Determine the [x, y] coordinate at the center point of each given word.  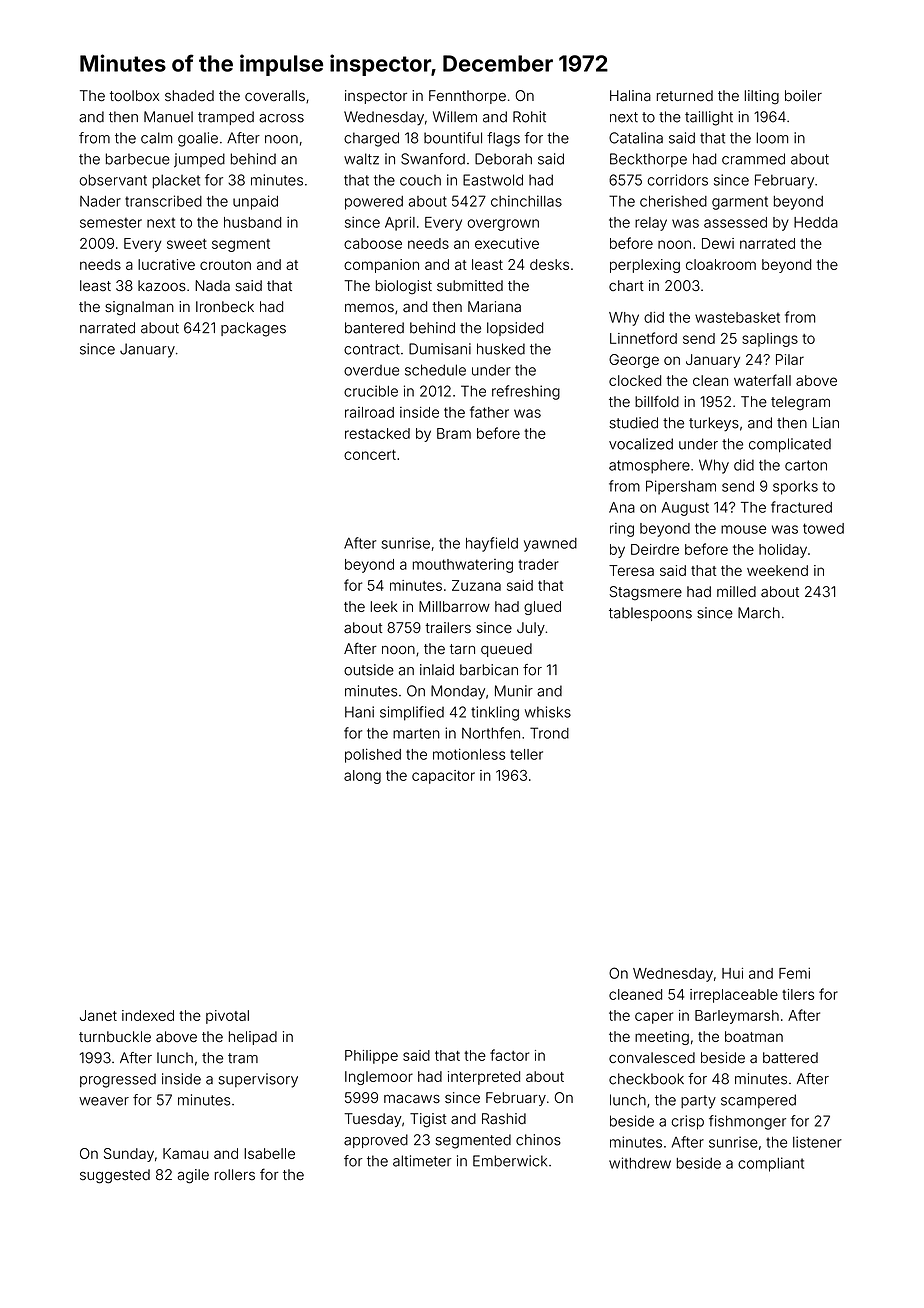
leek [384, 606]
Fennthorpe [467, 97]
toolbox [134, 96]
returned [685, 95]
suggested [115, 1176]
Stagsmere [646, 593]
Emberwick [510, 1161]
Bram [454, 433]
